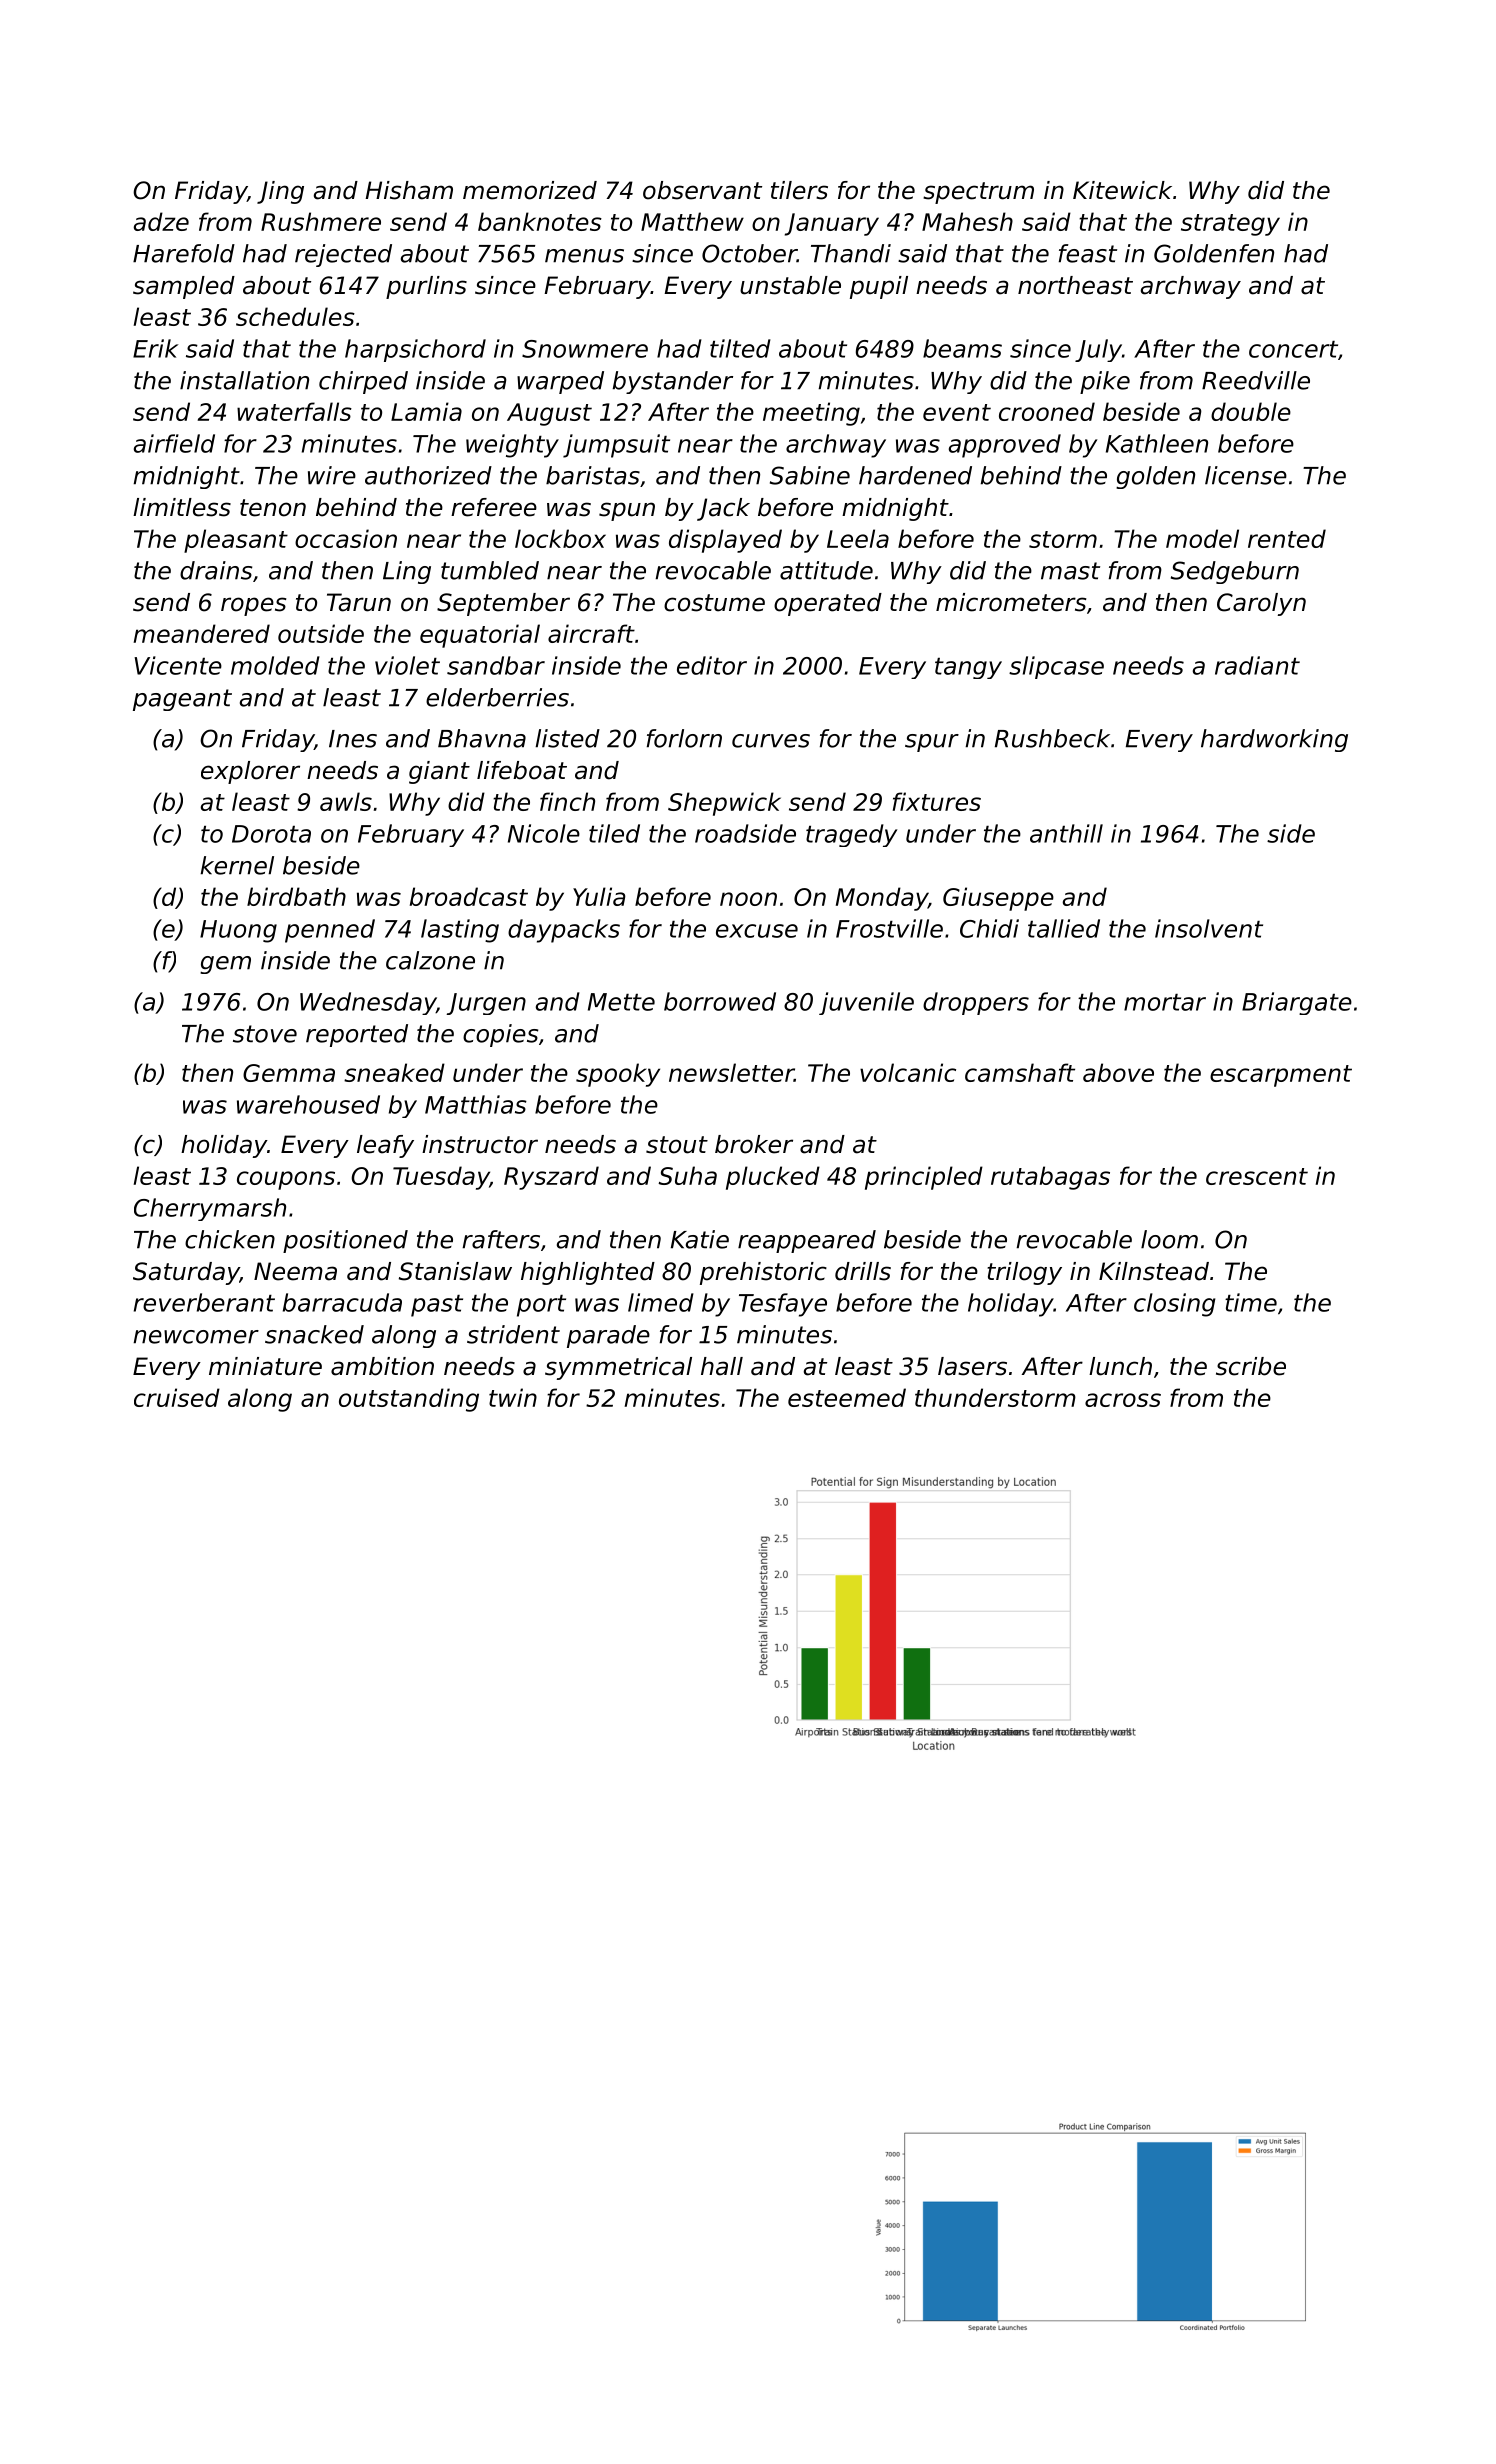 This page has width=1496, height=2464. What do you see at coordinates (866, 1003) in the page?
I see `juvenile` at bounding box center [866, 1003].
